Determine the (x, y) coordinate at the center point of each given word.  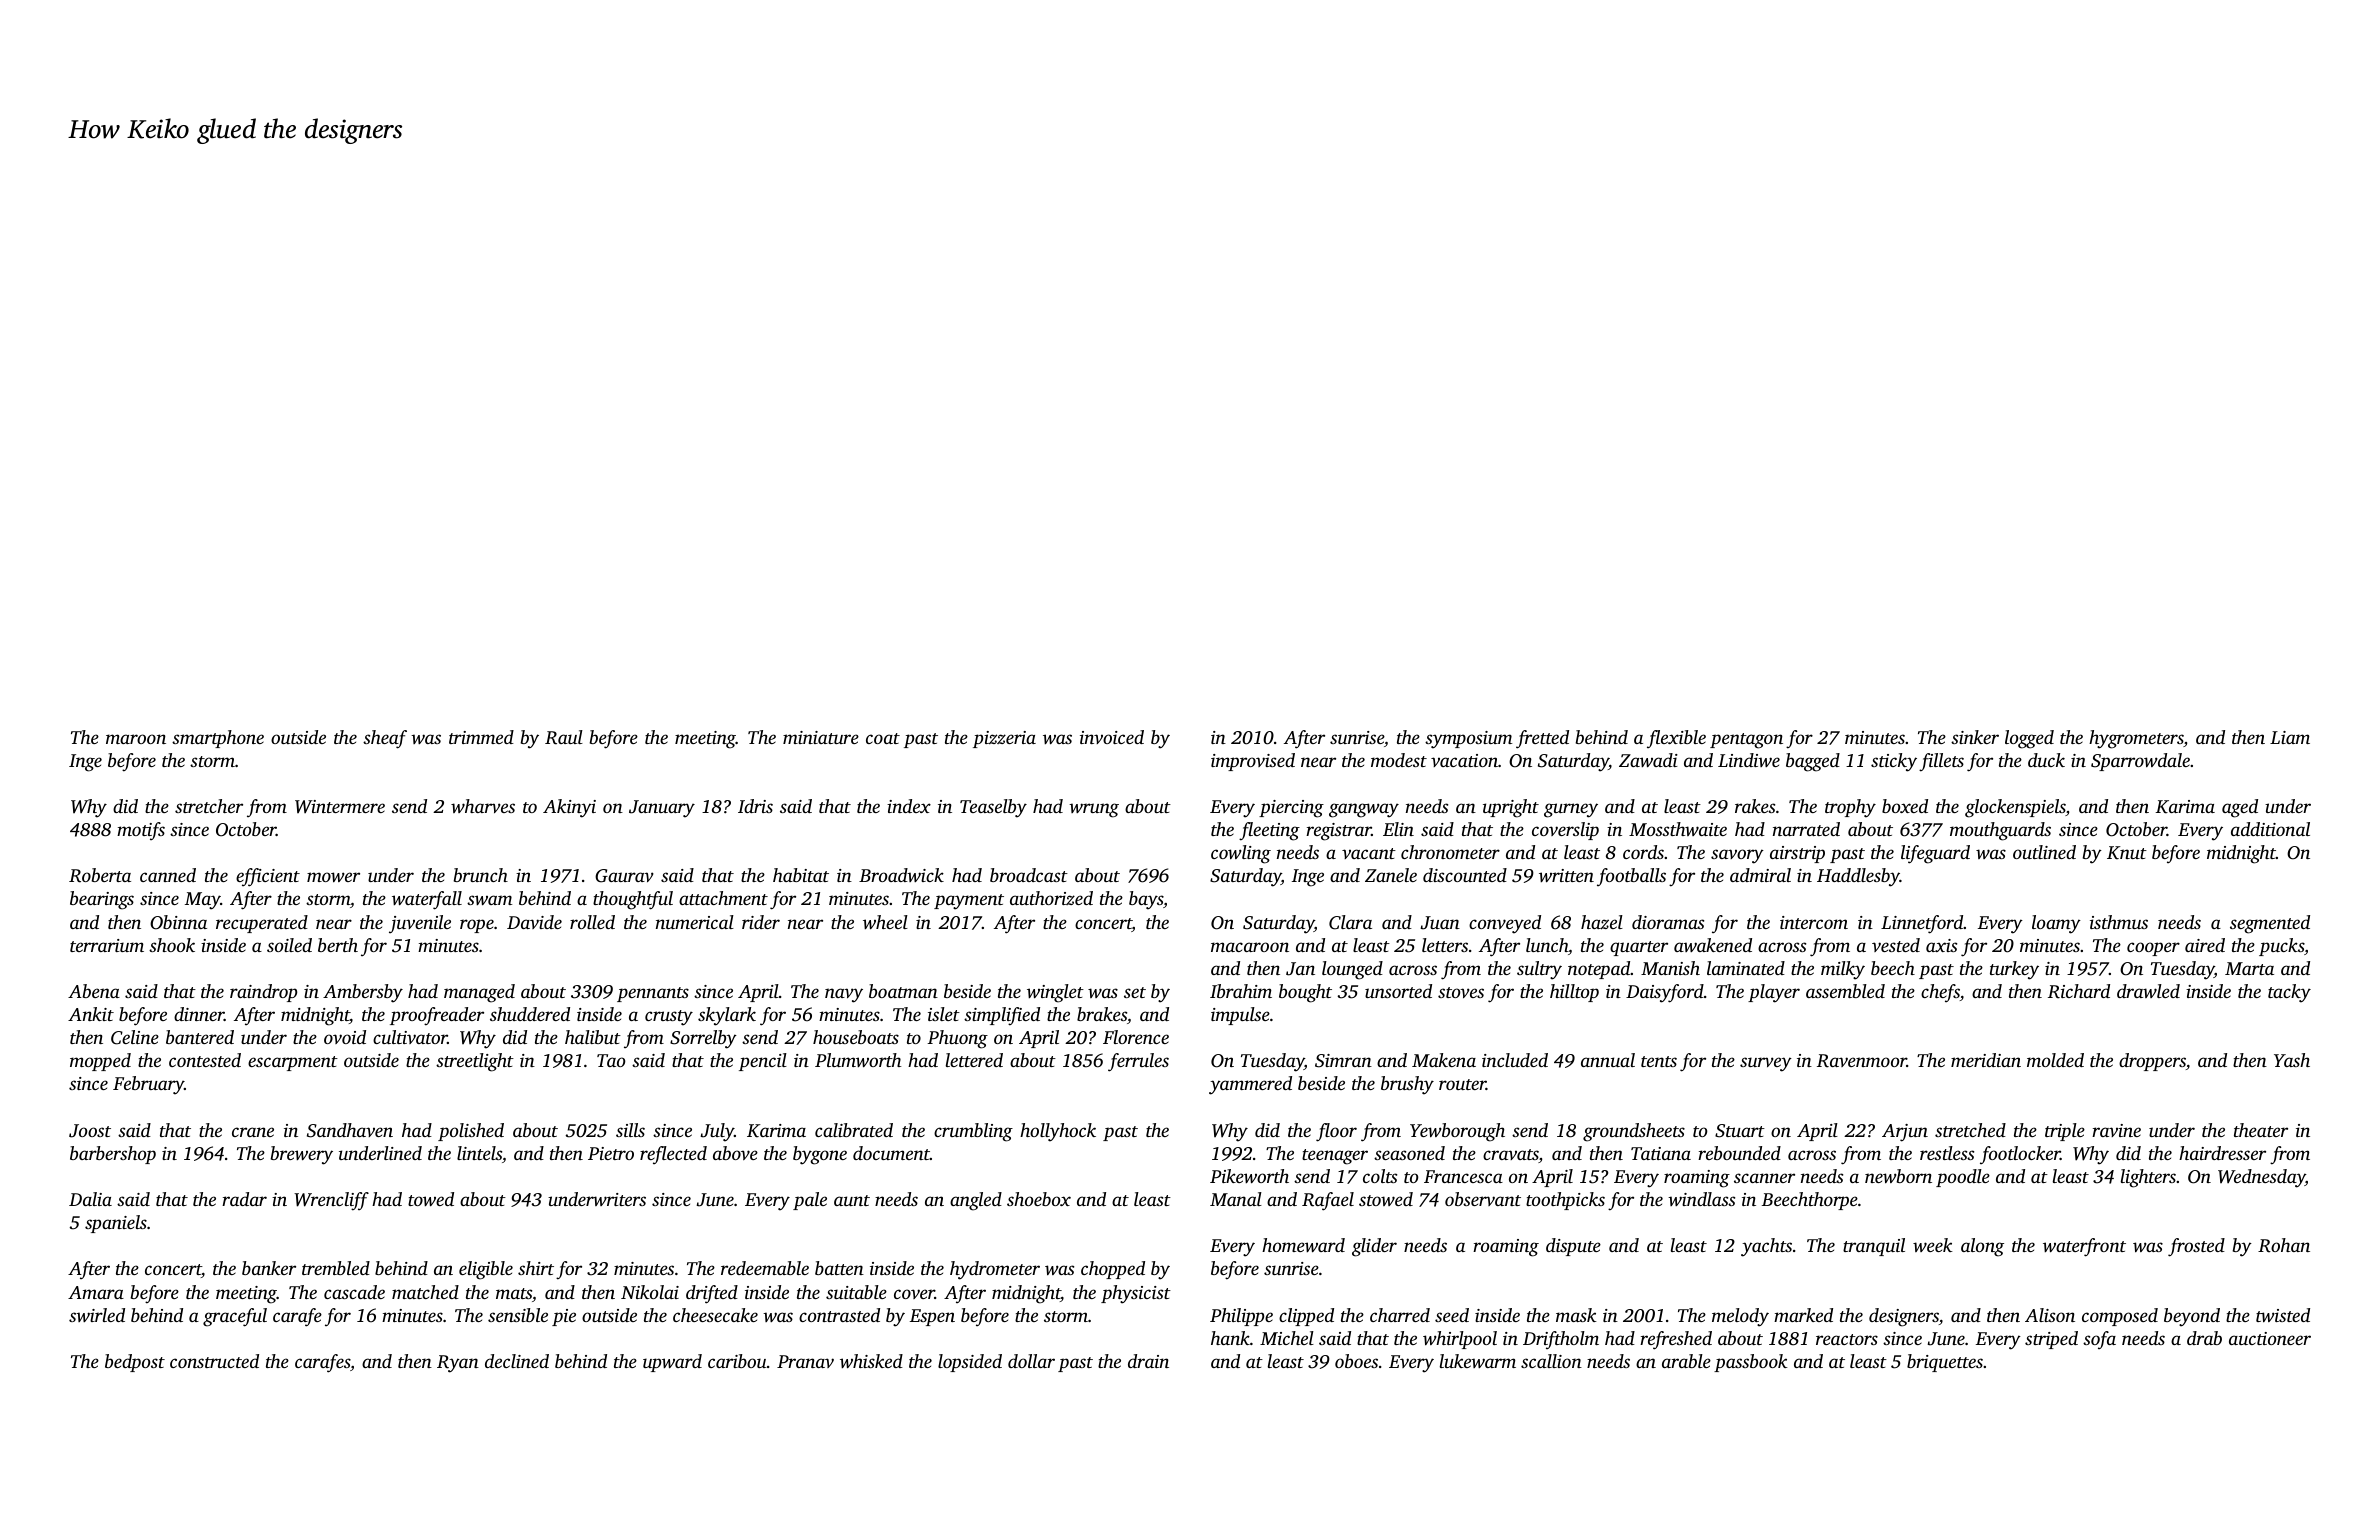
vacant (1369, 853)
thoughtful (633, 900)
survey (1766, 1064)
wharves (483, 806)
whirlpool (1460, 1340)
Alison (2050, 1315)
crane (253, 1132)
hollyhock (1058, 1132)
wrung (1094, 810)
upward (672, 1363)
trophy (1850, 808)
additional (2270, 829)
